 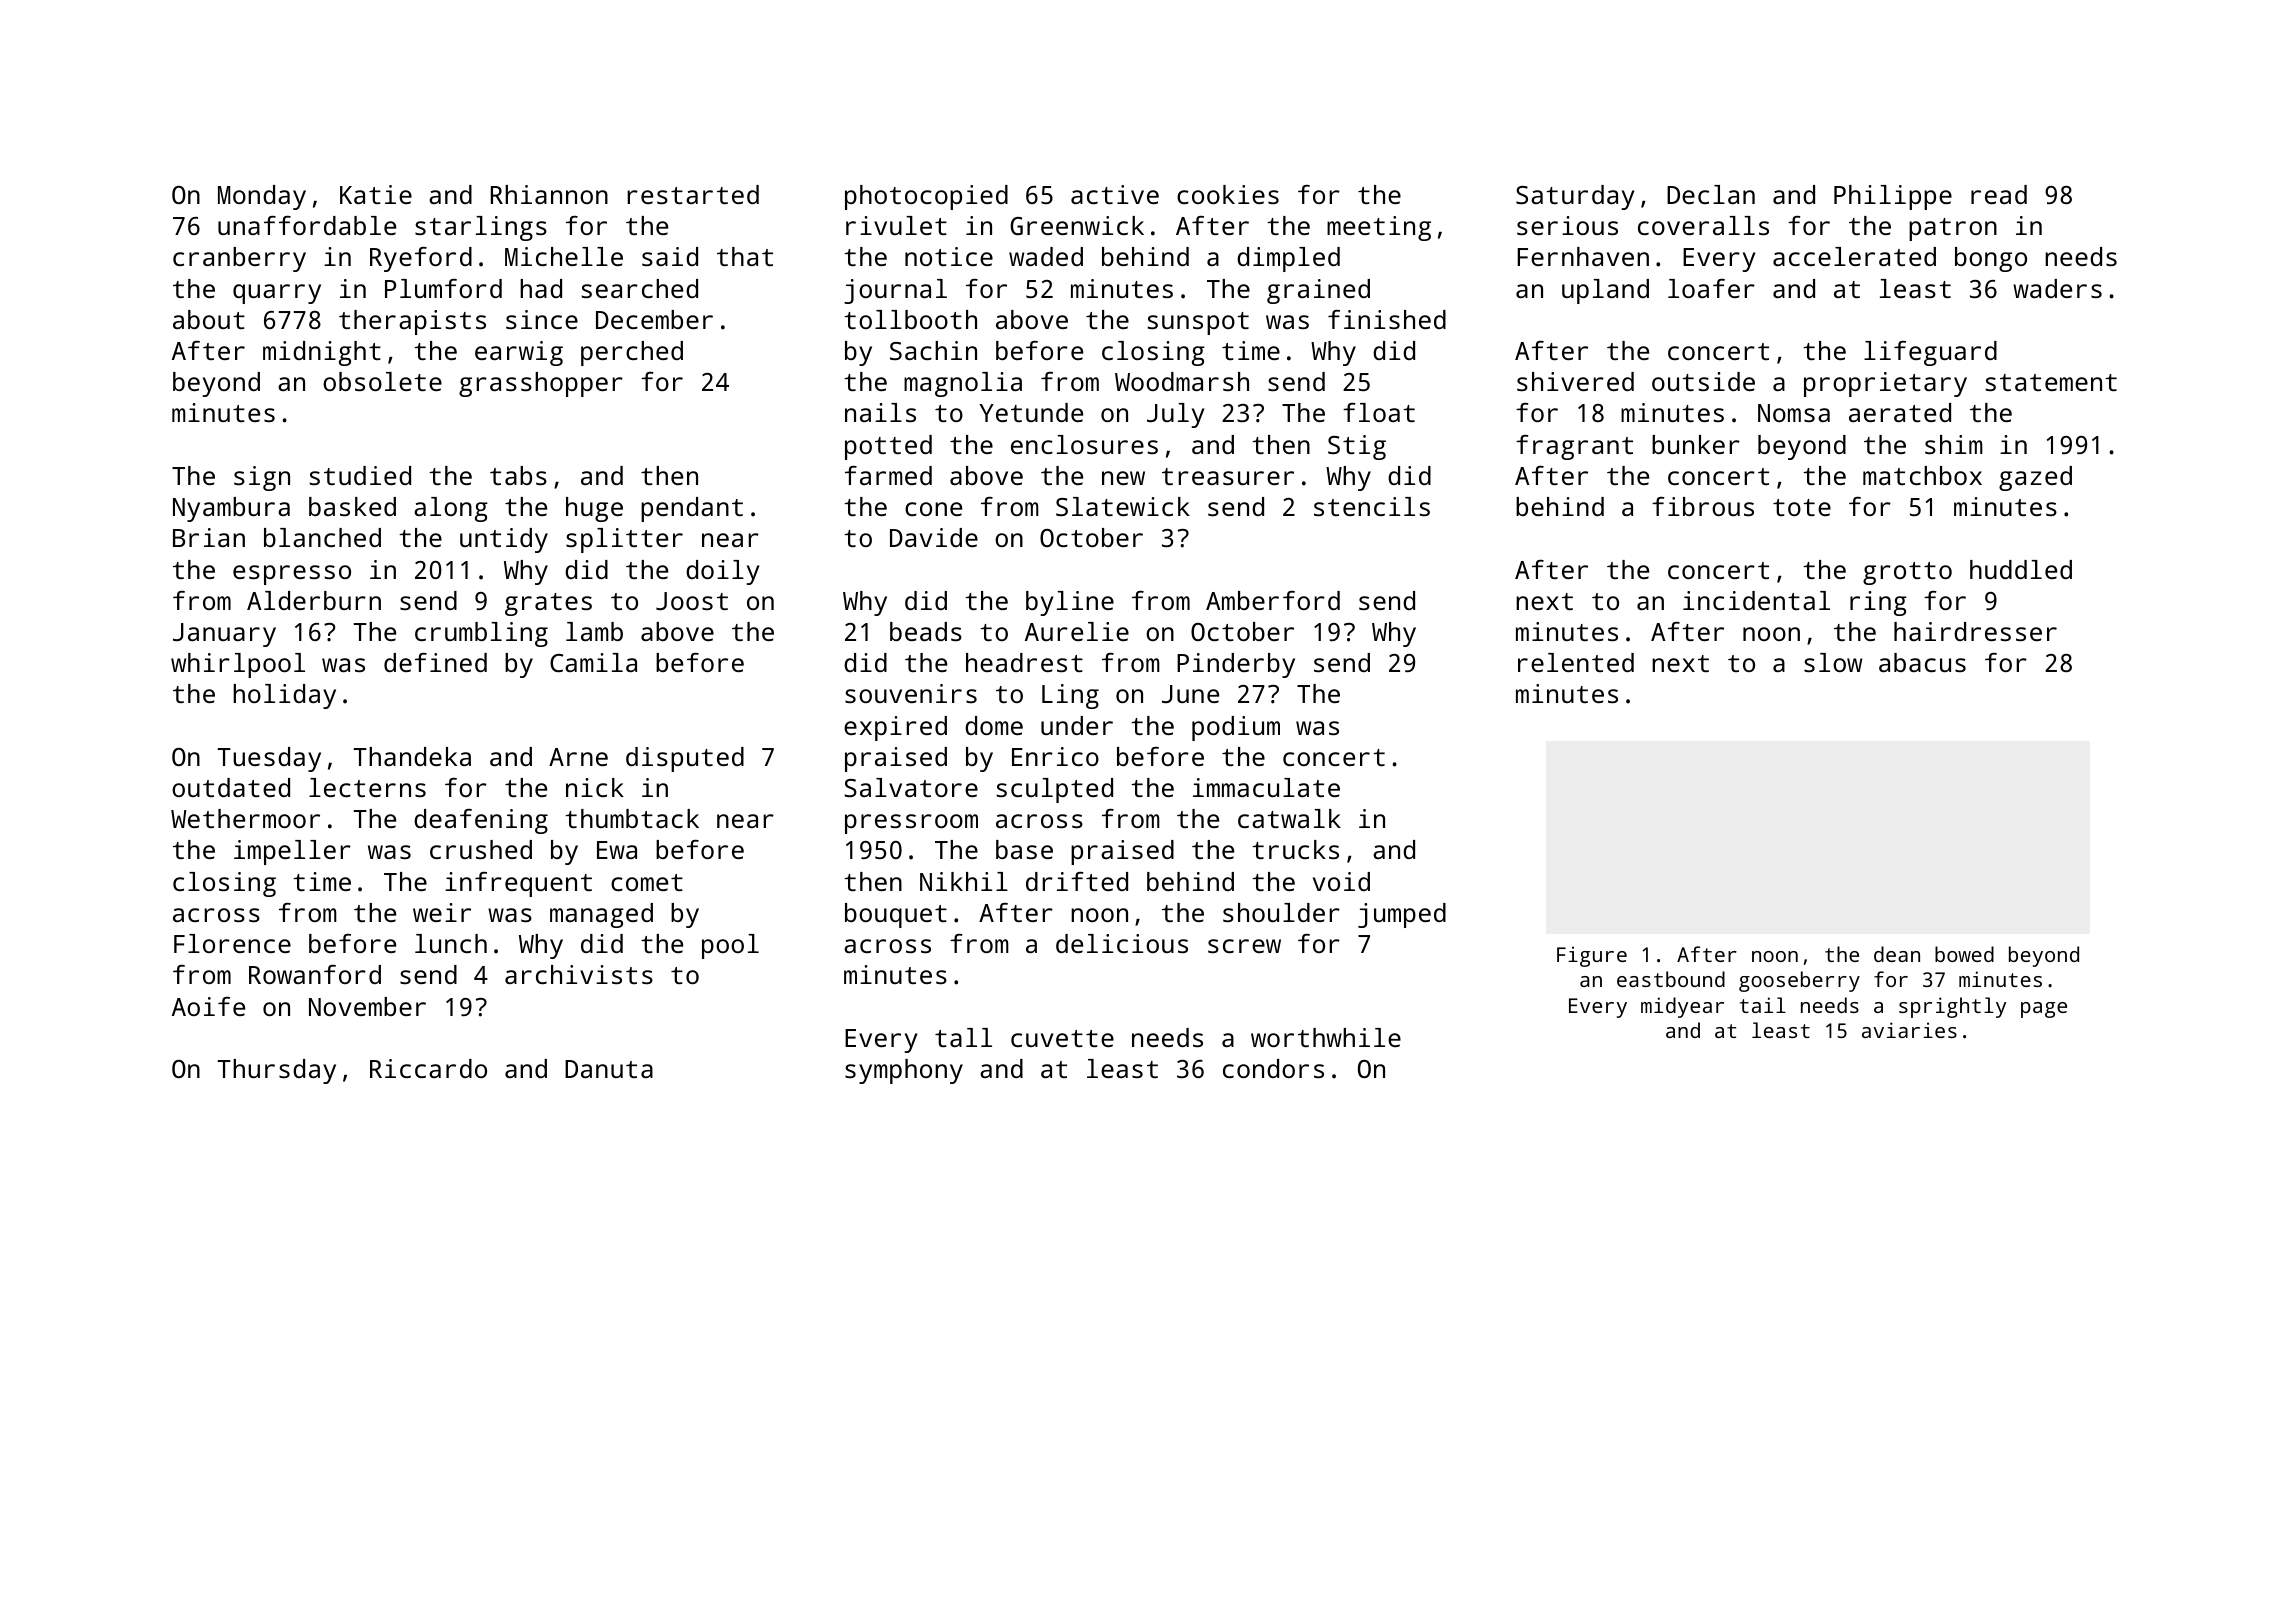 What do you see at coordinates (1273, 1068) in the screenshot?
I see `condors` at bounding box center [1273, 1068].
